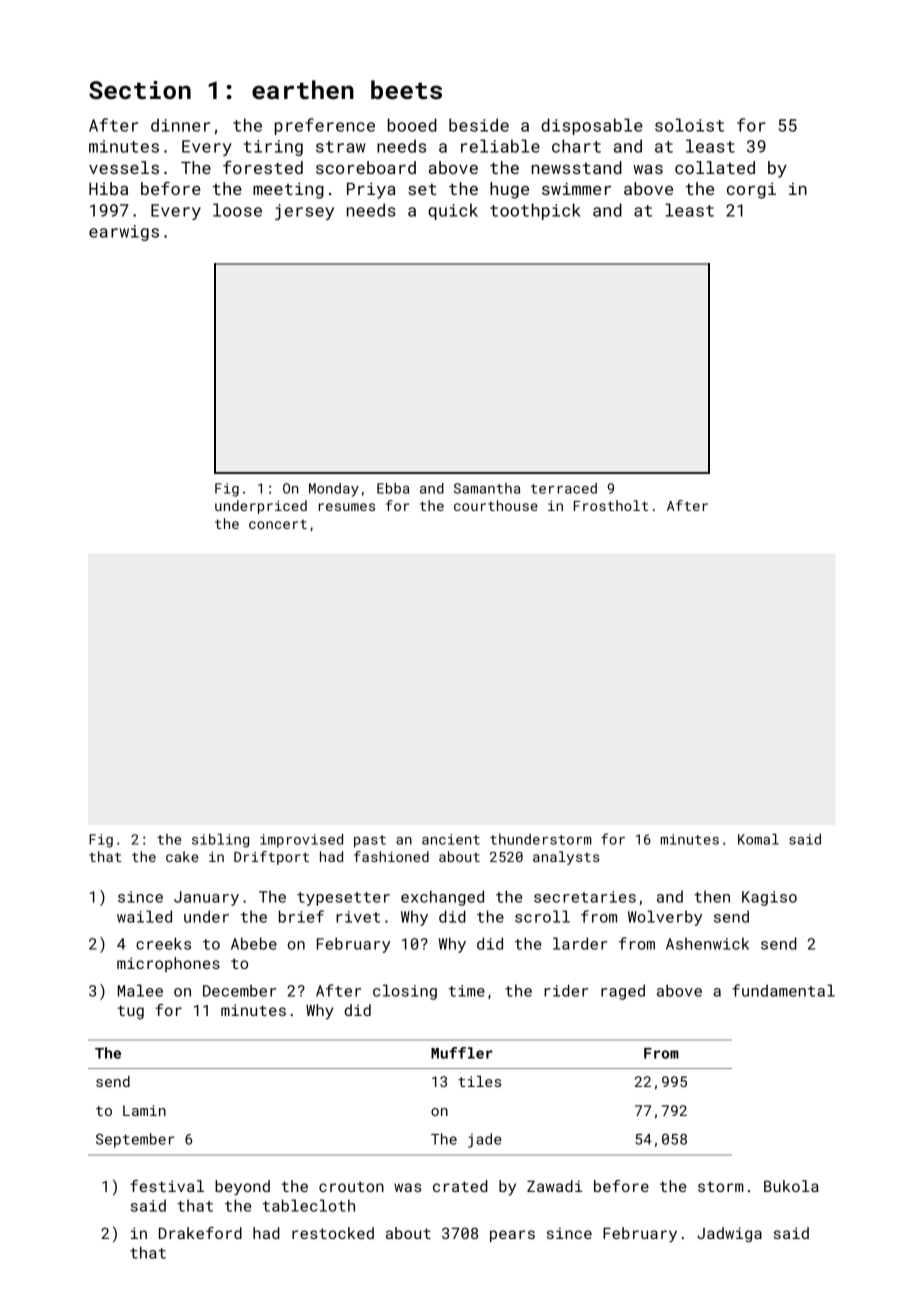 The image size is (924, 1314). What do you see at coordinates (124, 233) in the page?
I see `earwigs` at bounding box center [124, 233].
